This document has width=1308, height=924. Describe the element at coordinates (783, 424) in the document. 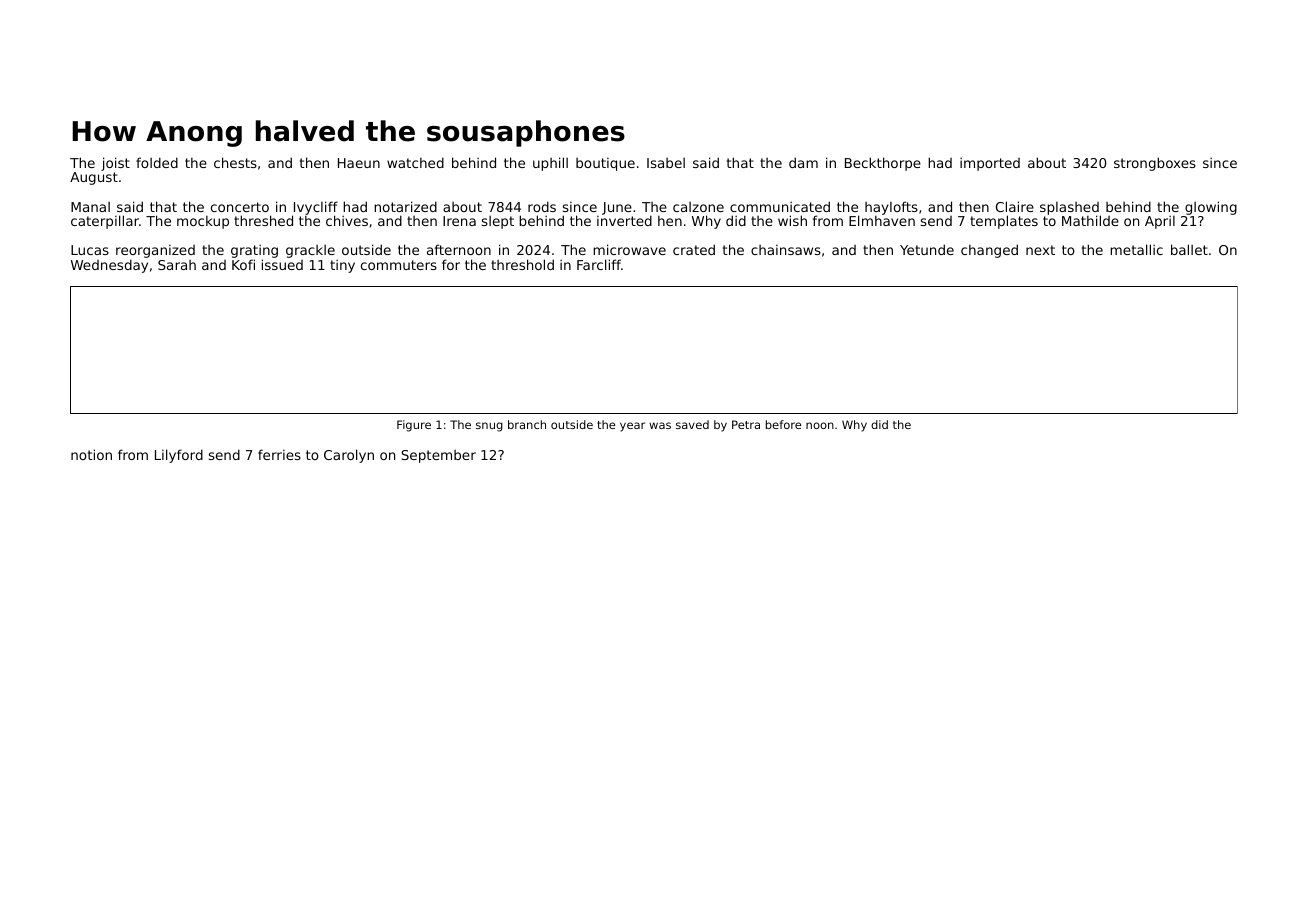

I see `before` at that location.
